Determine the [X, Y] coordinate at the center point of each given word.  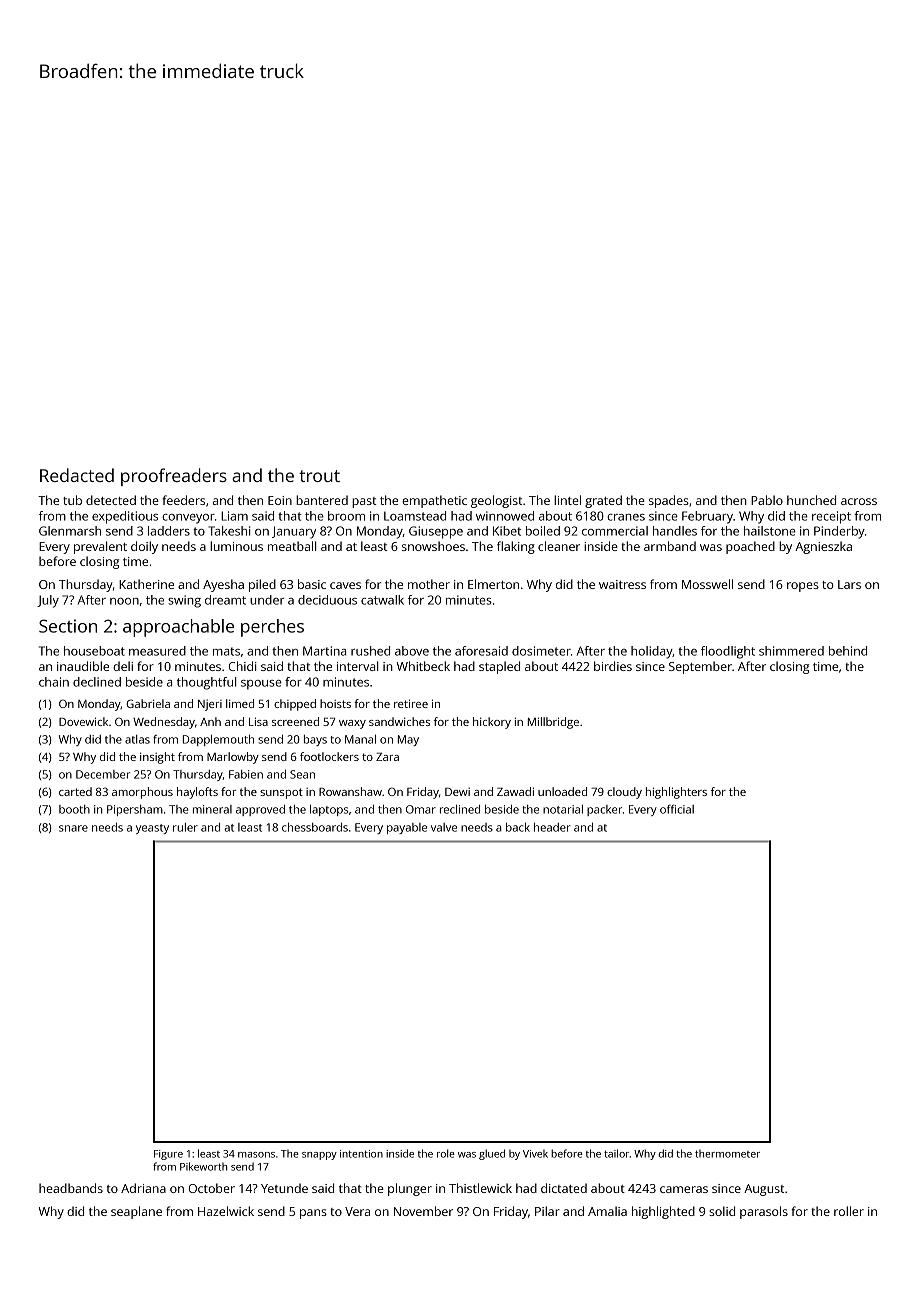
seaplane [136, 1212]
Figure [168, 1155]
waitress [622, 584]
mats [226, 651]
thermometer [727, 1154]
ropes [803, 587]
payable [407, 828]
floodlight [728, 652]
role [446, 1153]
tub [72, 500]
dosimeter [541, 651]
